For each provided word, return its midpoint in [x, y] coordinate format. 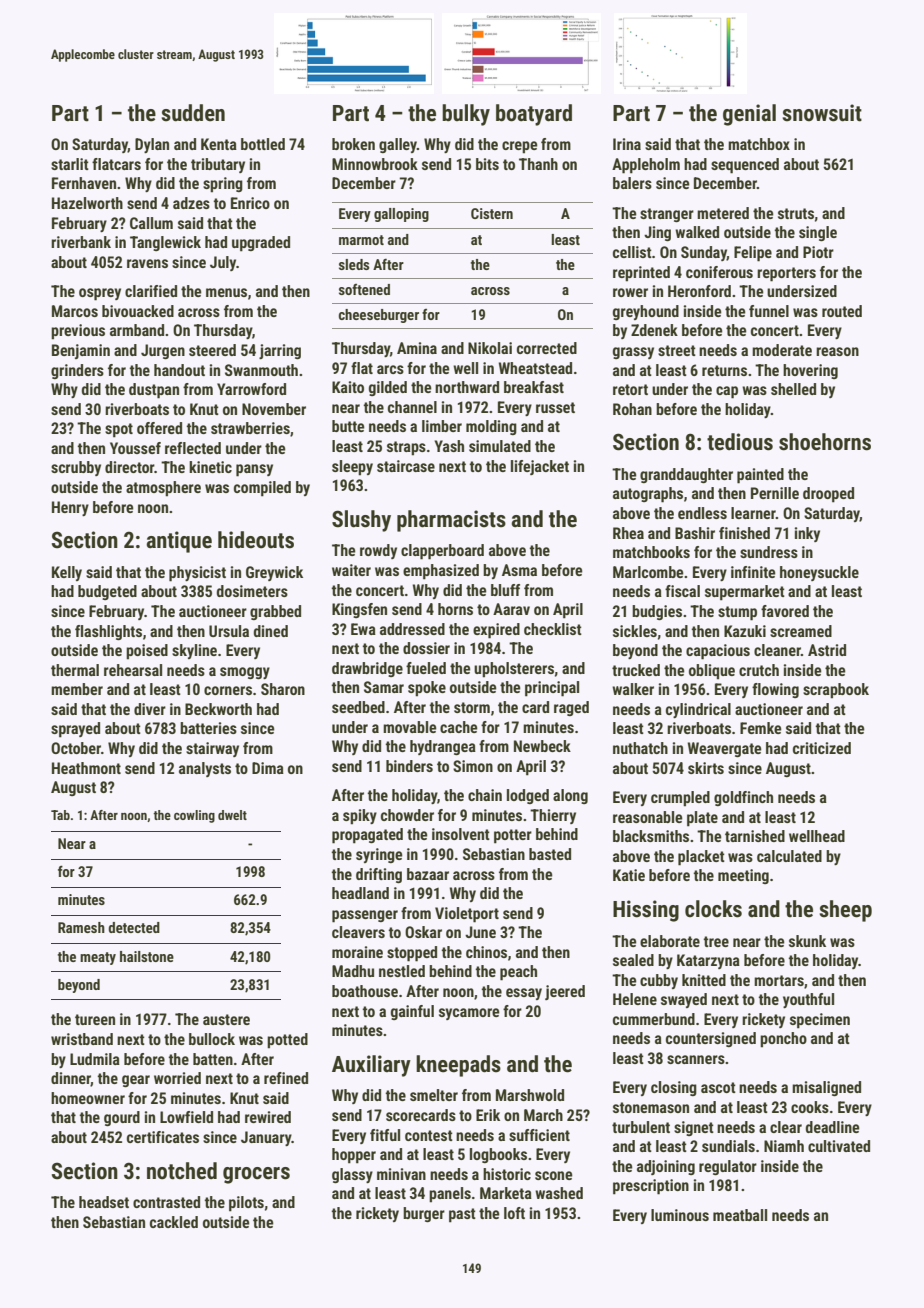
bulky [466, 115]
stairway [212, 749]
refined [286, 1078]
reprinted [641, 274]
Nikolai [490, 348]
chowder [407, 815]
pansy [254, 470]
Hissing [646, 911]
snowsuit [822, 113]
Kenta [219, 144]
